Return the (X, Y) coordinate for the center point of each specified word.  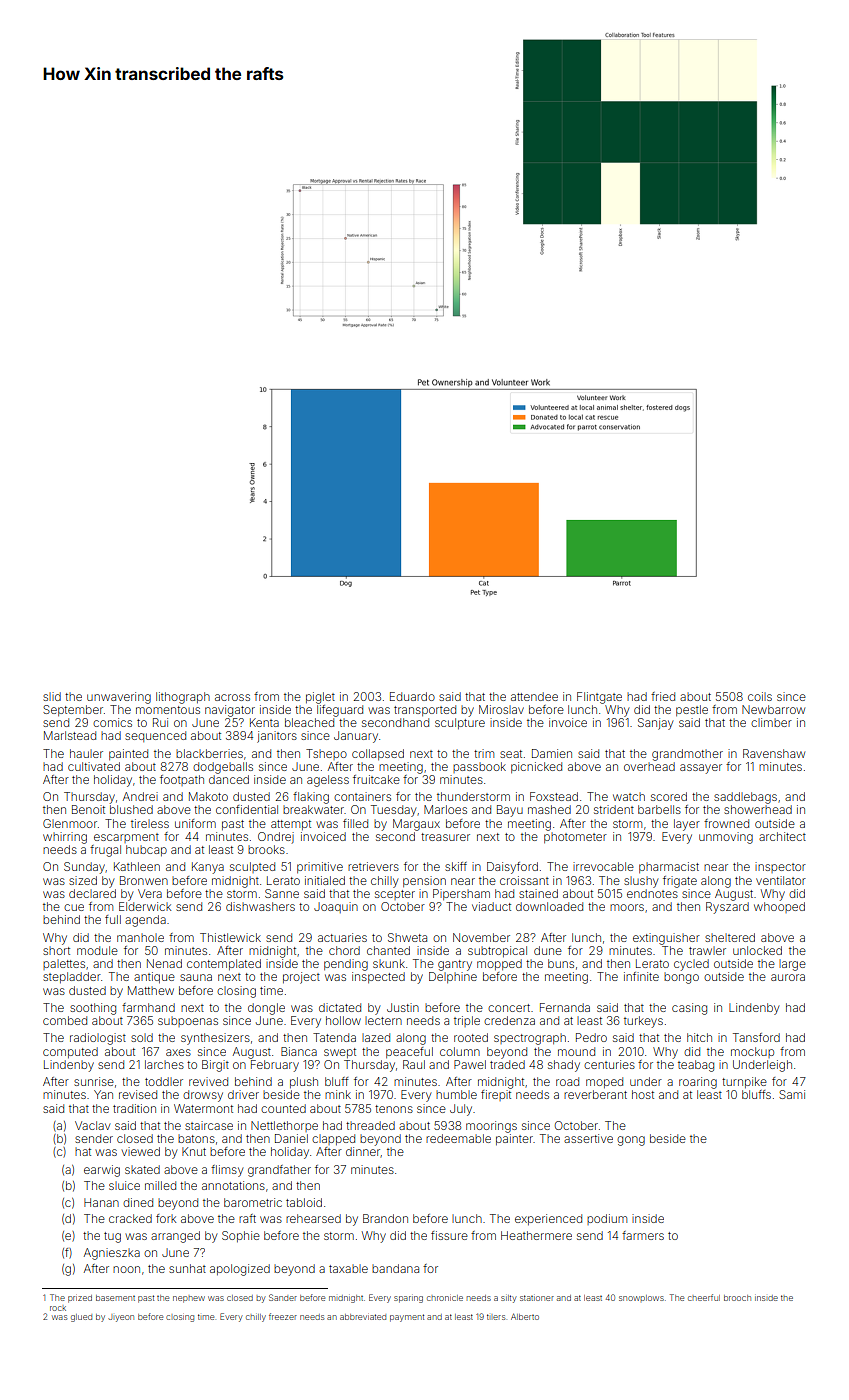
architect (782, 836)
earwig (102, 1171)
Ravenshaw (774, 753)
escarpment (126, 838)
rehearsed (313, 1218)
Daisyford (512, 868)
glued (81, 1318)
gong (631, 1141)
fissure (449, 1235)
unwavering (119, 698)
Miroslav (501, 709)
